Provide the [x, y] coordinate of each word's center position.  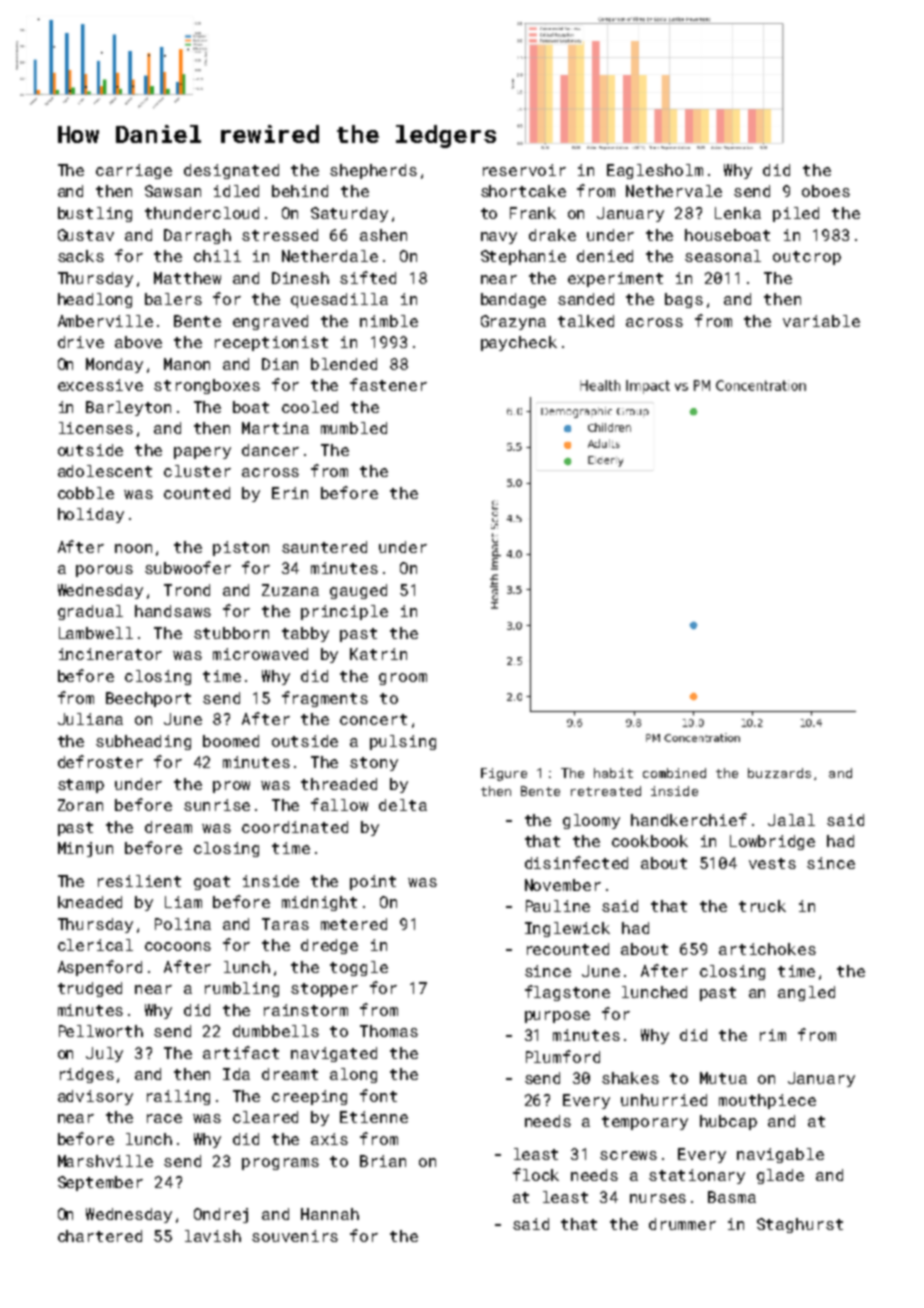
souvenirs [295, 1236]
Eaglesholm [655, 171]
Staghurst [800, 1225]
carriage [134, 171]
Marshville [105, 1161]
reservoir [524, 170]
